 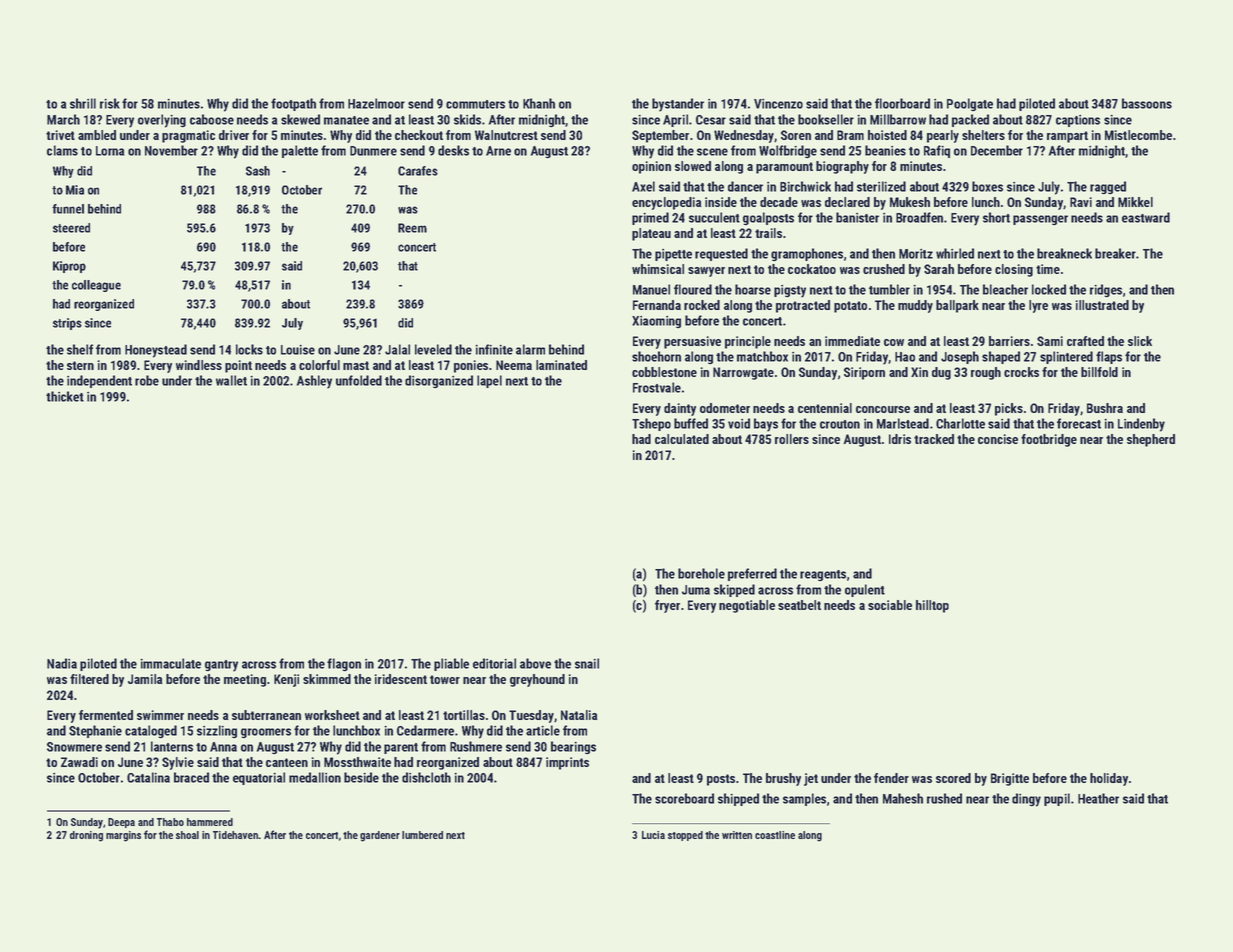 What do you see at coordinates (539, 103) in the screenshot?
I see `Khanh` at bounding box center [539, 103].
